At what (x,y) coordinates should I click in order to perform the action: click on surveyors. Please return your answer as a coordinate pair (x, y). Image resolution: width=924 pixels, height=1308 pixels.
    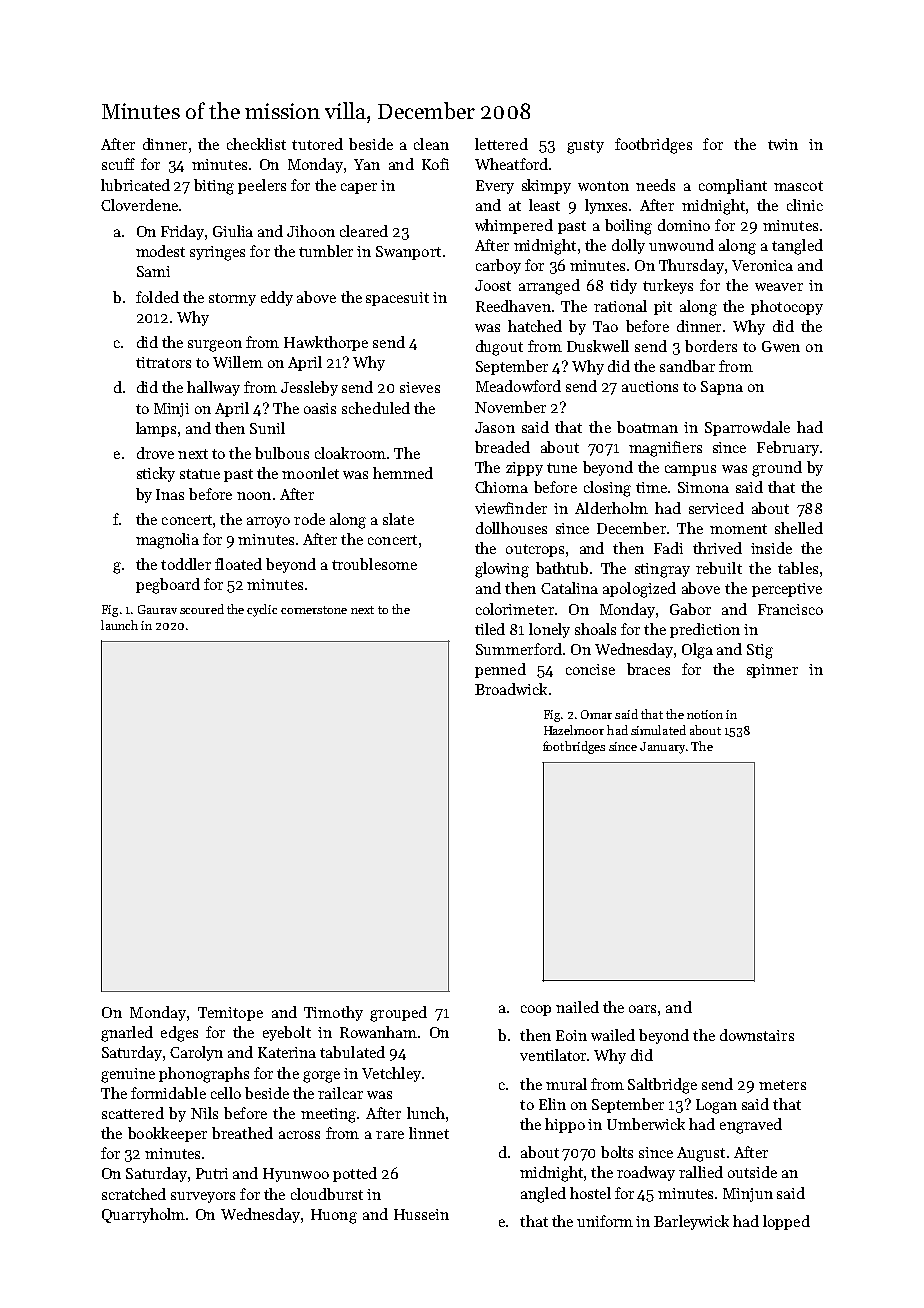
    Looking at the image, I should click on (203, 1197).
